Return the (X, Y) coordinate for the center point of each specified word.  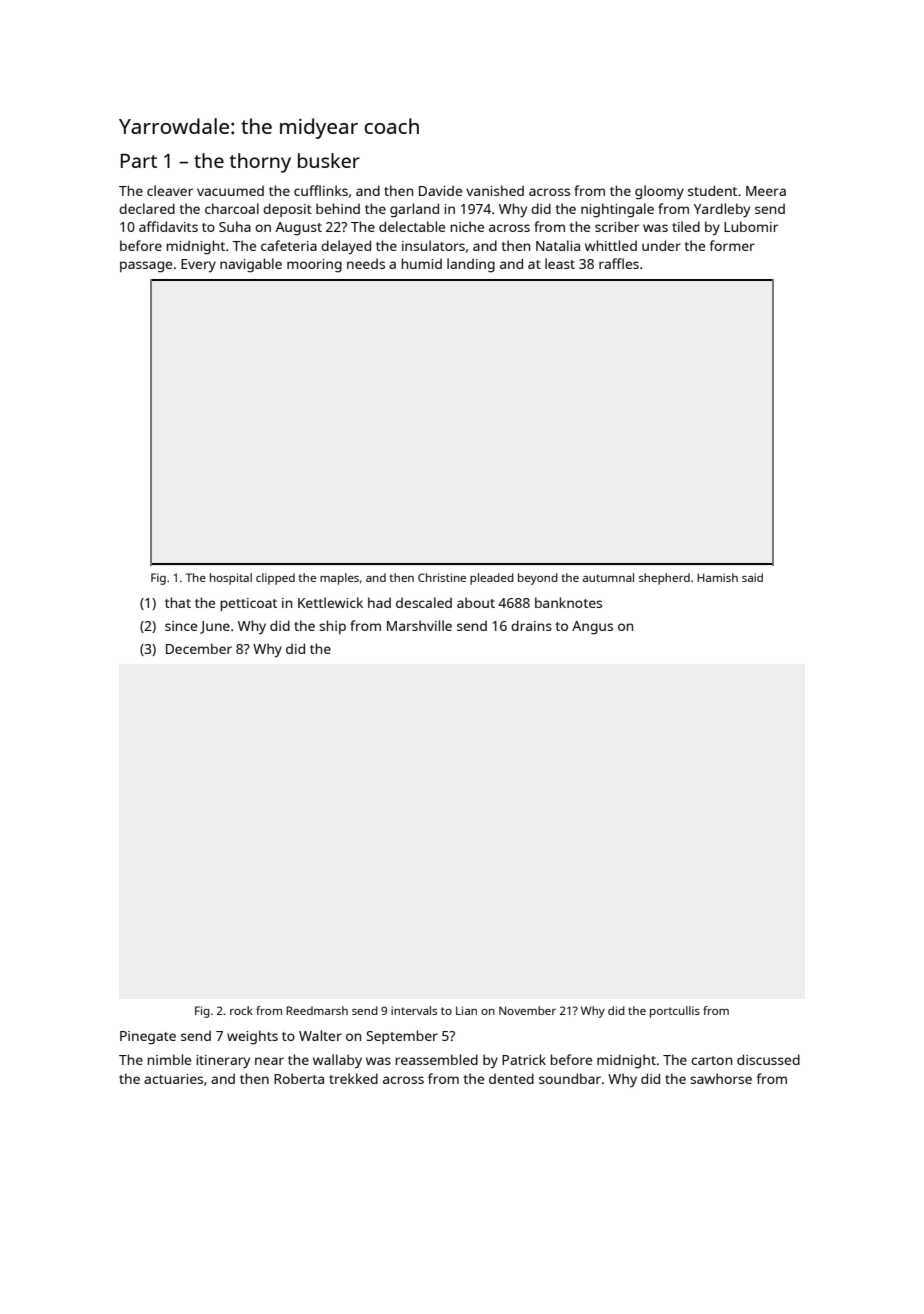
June (215, 627)
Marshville (419, 625)
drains (531, 625)
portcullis (675, 1012)
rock (241, 1010)
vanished (495, 190)
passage (146, 267)
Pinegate (148, 1038)
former (732, 245)
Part (139, 161)
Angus (592, 628)
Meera (766, 191)
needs (366, 263)
